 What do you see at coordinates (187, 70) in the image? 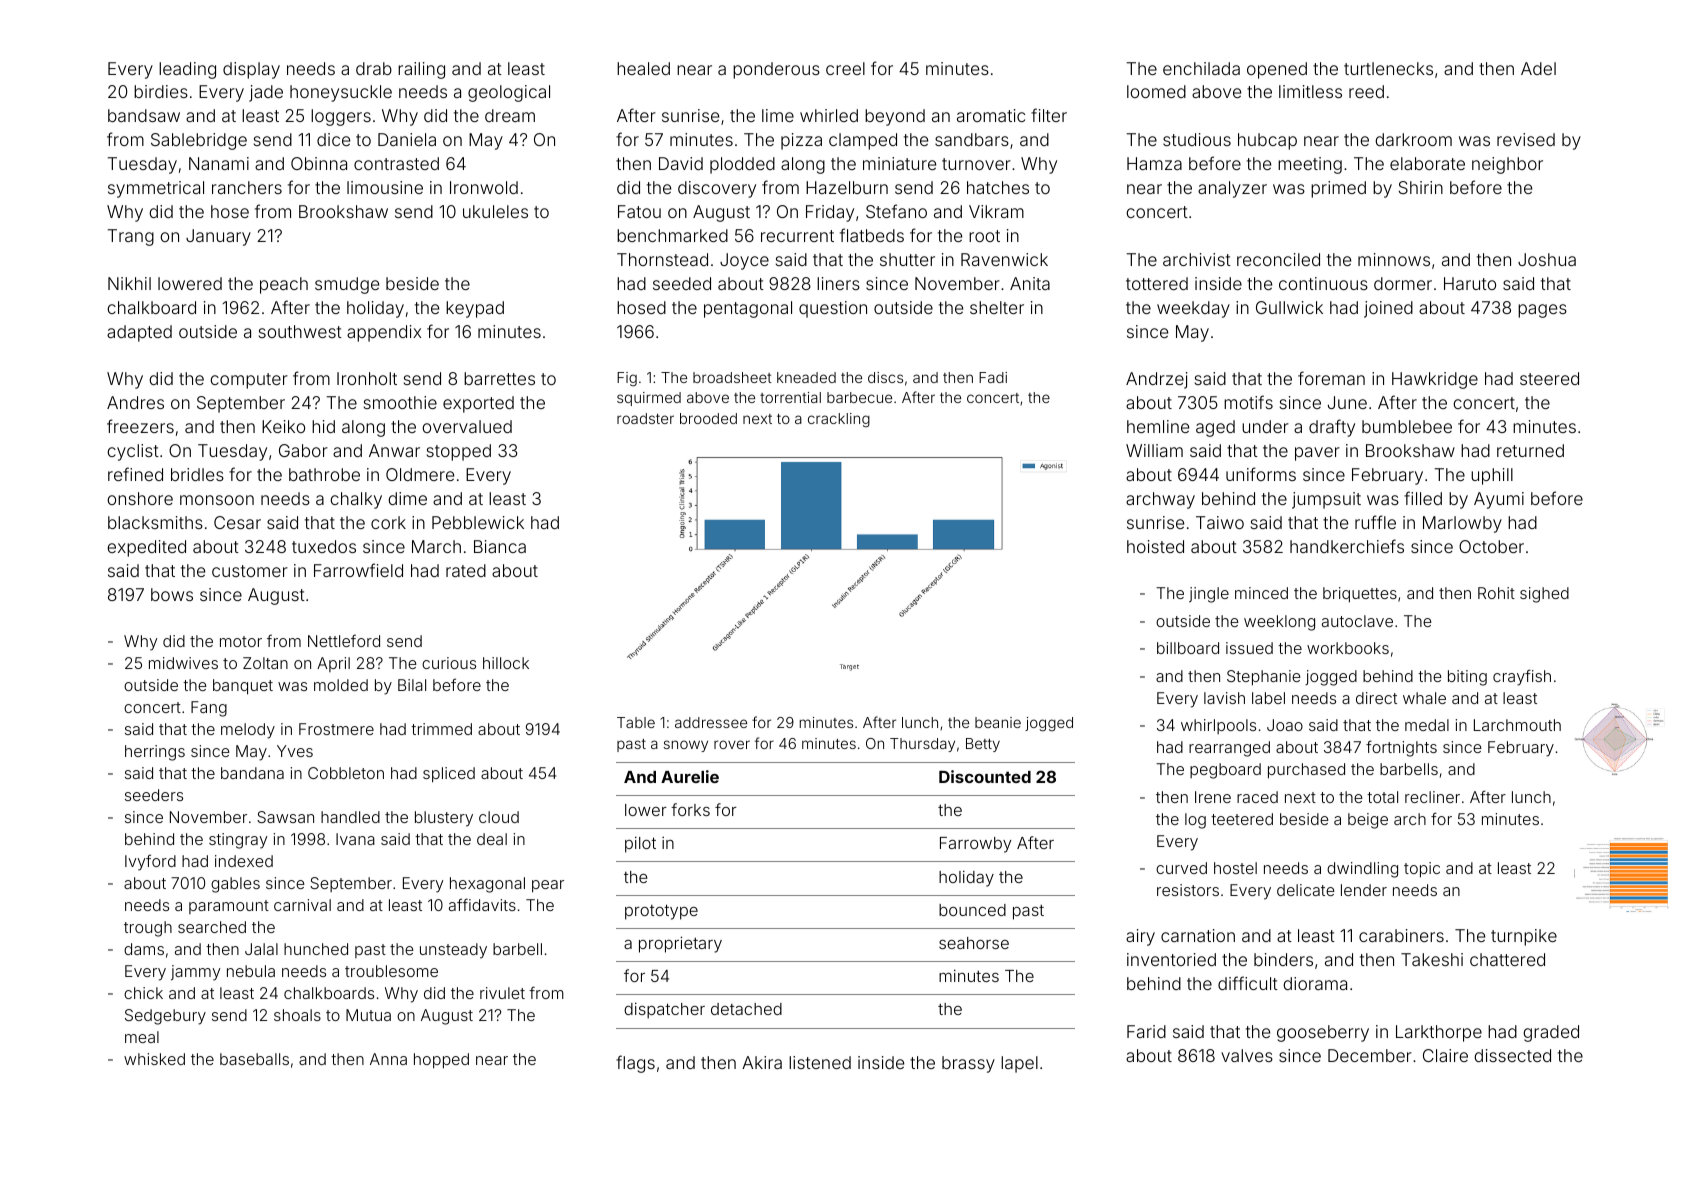
I see `leading` at bounding box center [187, 70].
